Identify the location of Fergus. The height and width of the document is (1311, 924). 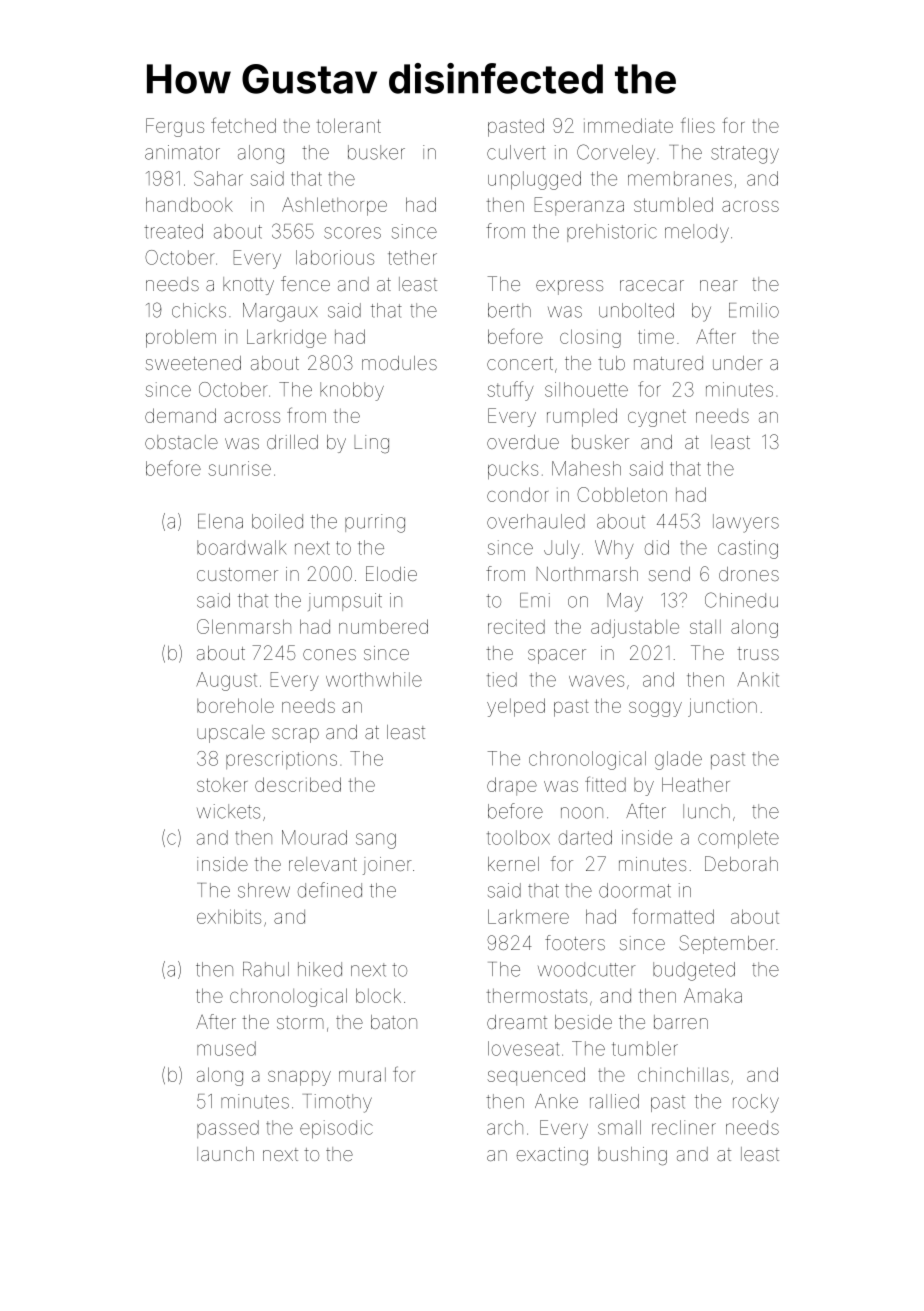
(175, 127).
